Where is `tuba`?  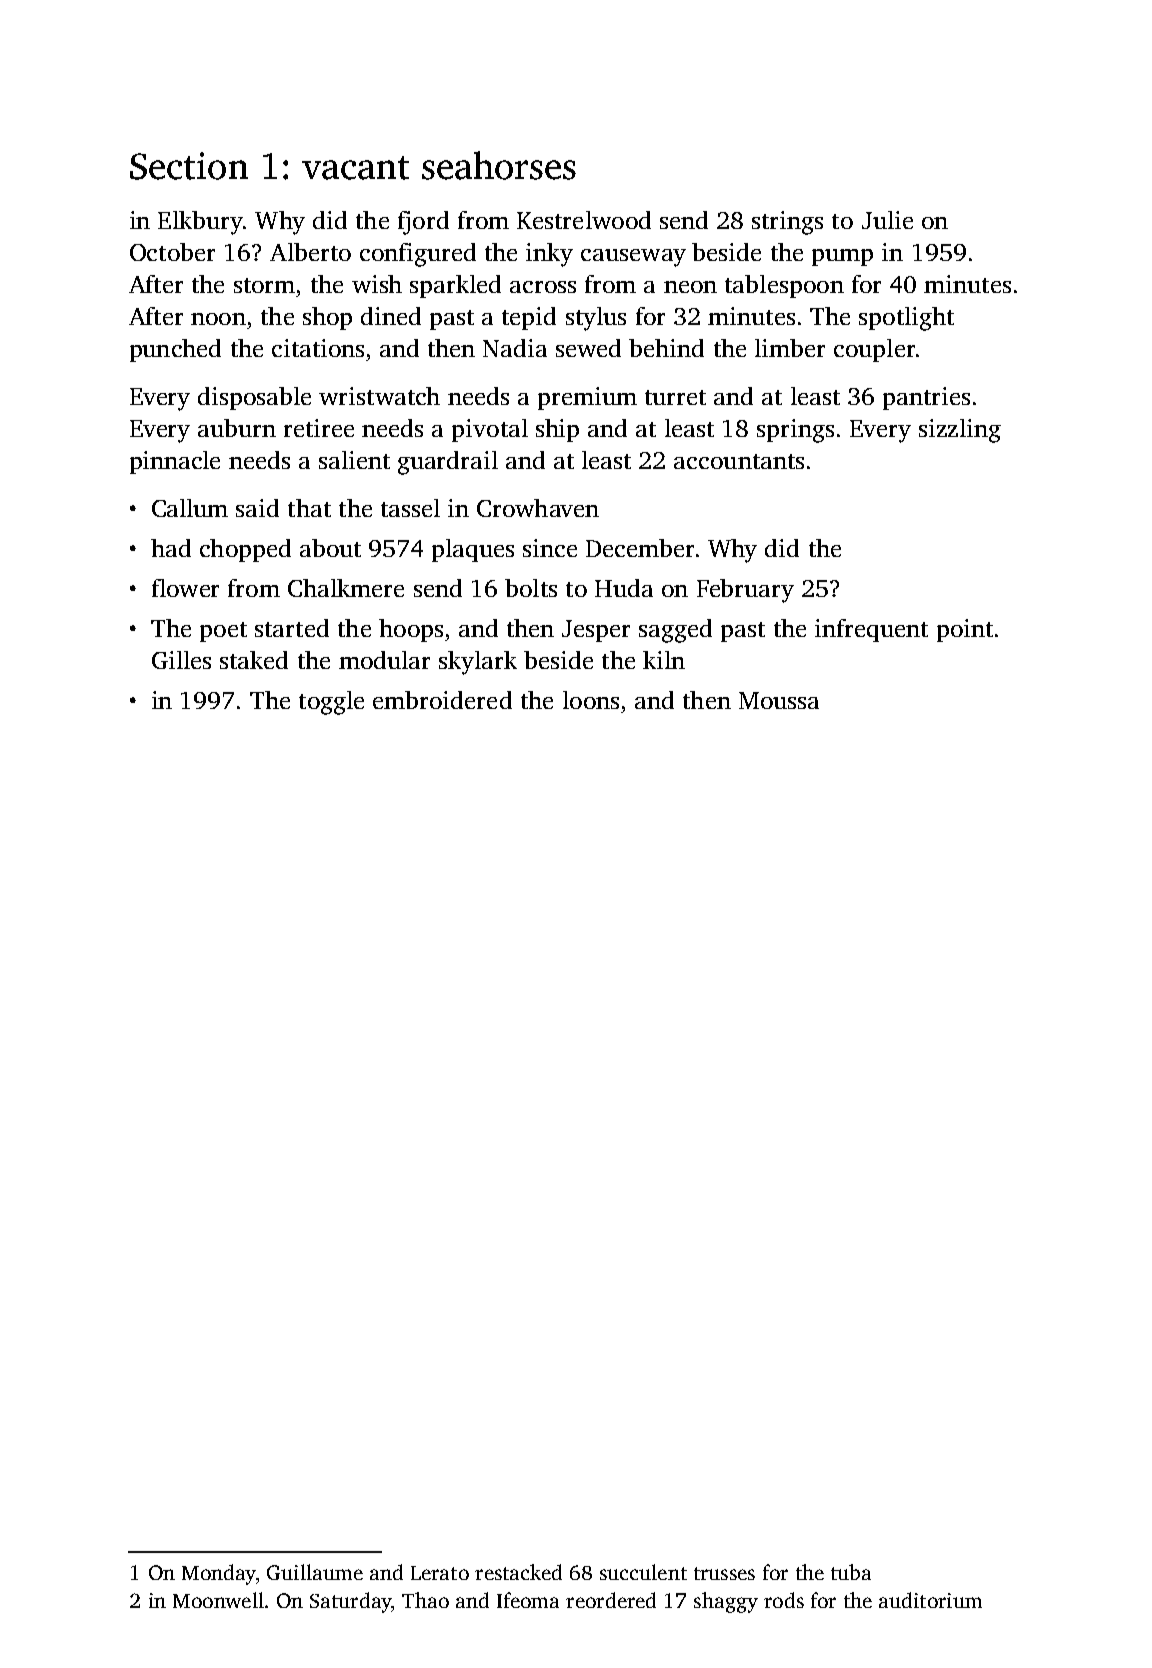 tuba is located at coordinates (851, 1572).
